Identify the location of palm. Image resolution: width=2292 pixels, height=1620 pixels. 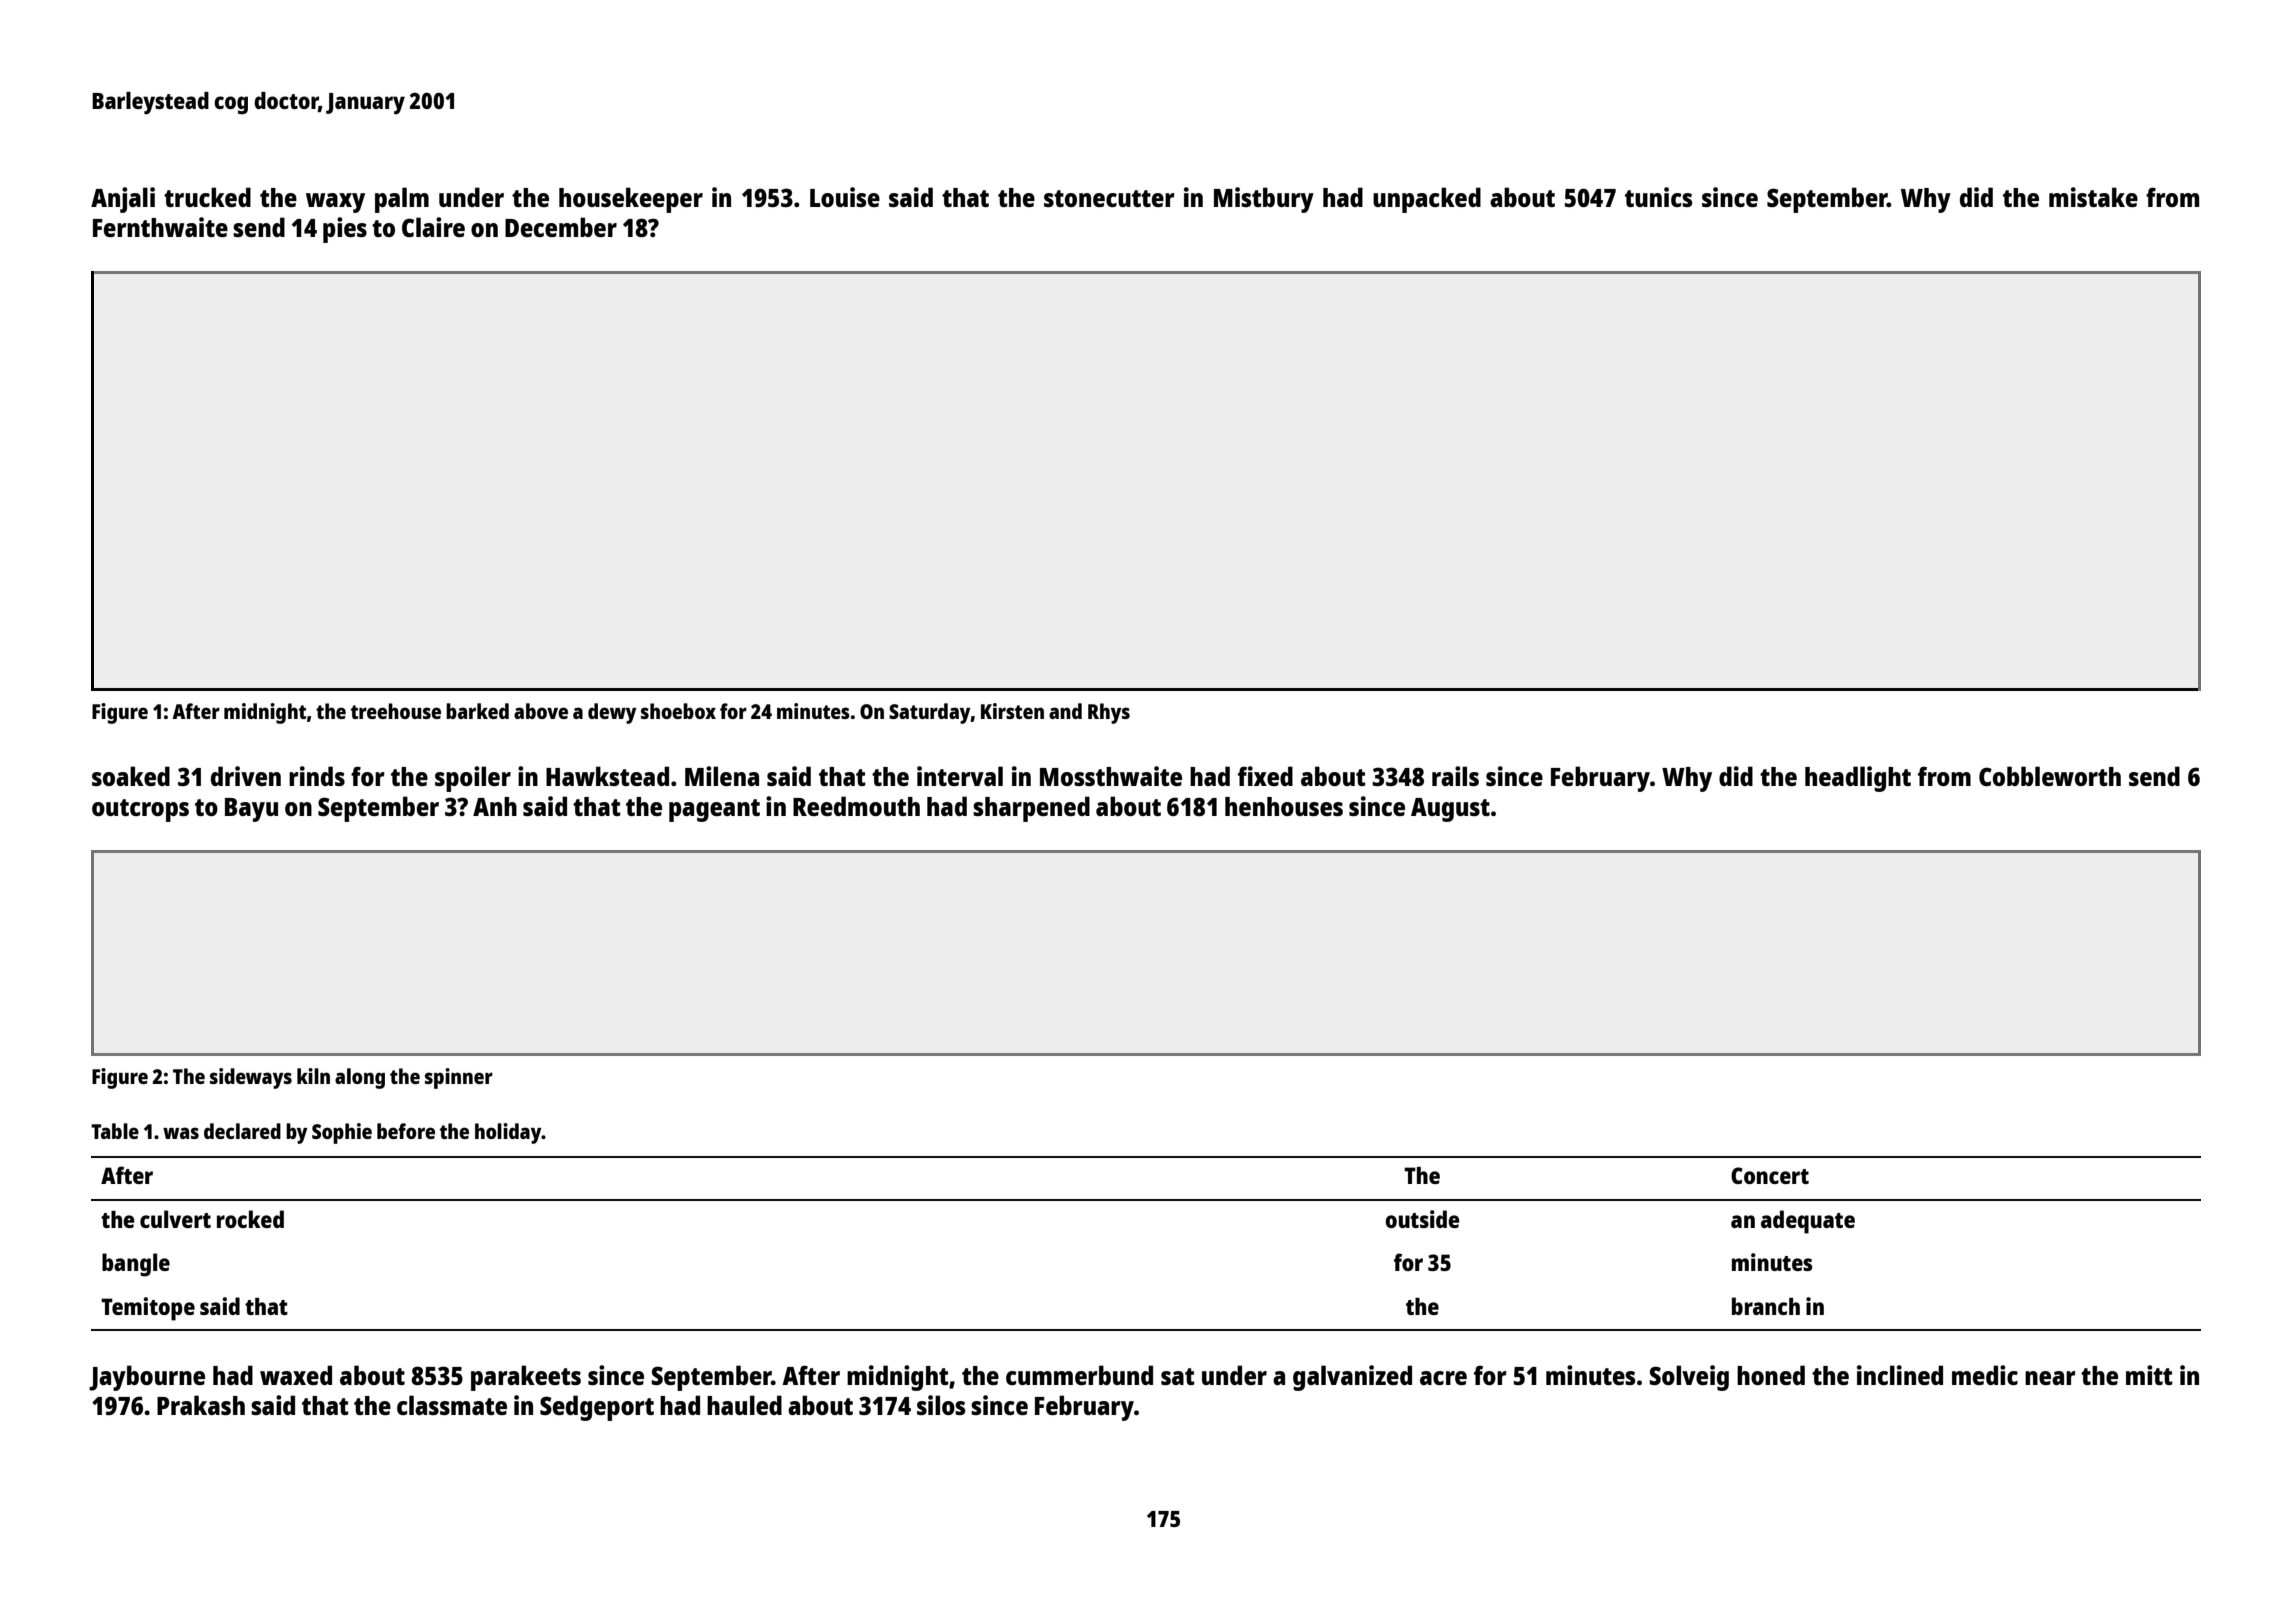
(402, 200).
